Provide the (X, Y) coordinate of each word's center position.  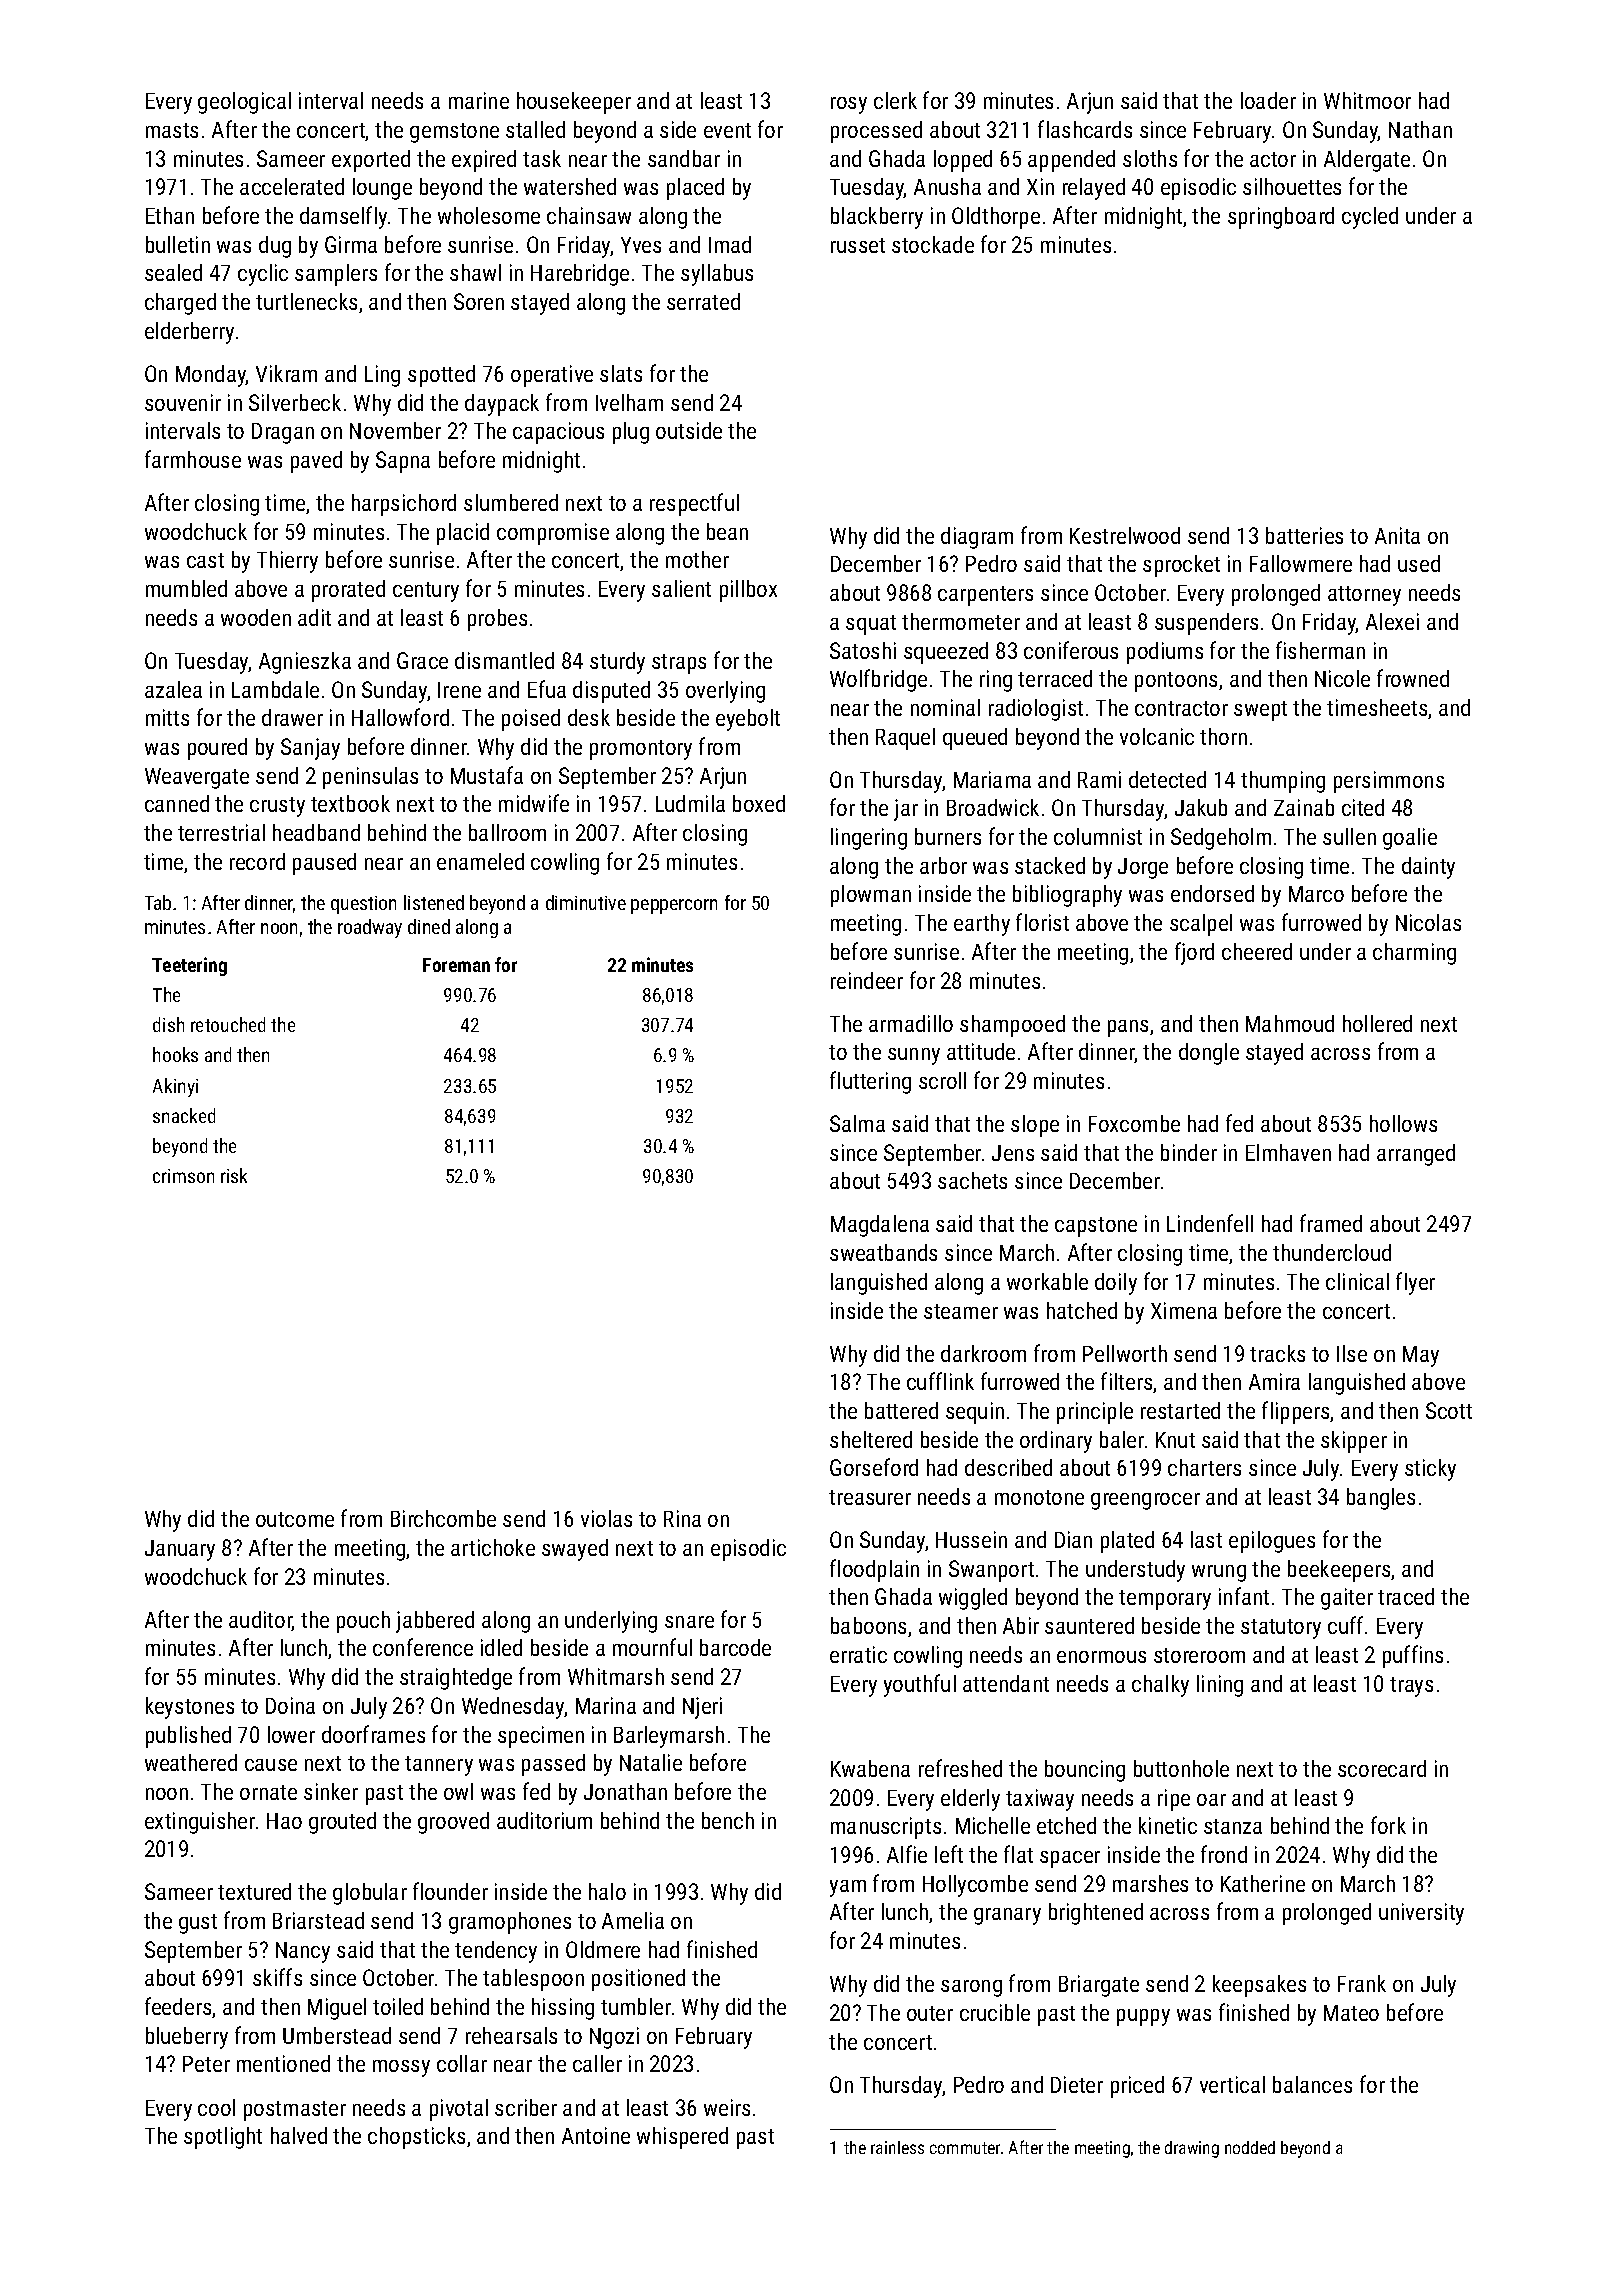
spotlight (223, 2138)
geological (244, 103)
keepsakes (1259, 1986)
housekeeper (574, 103)
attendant (1006, 1683)
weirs (727, 2107)
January (180, 1550)
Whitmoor (1367, 100)
